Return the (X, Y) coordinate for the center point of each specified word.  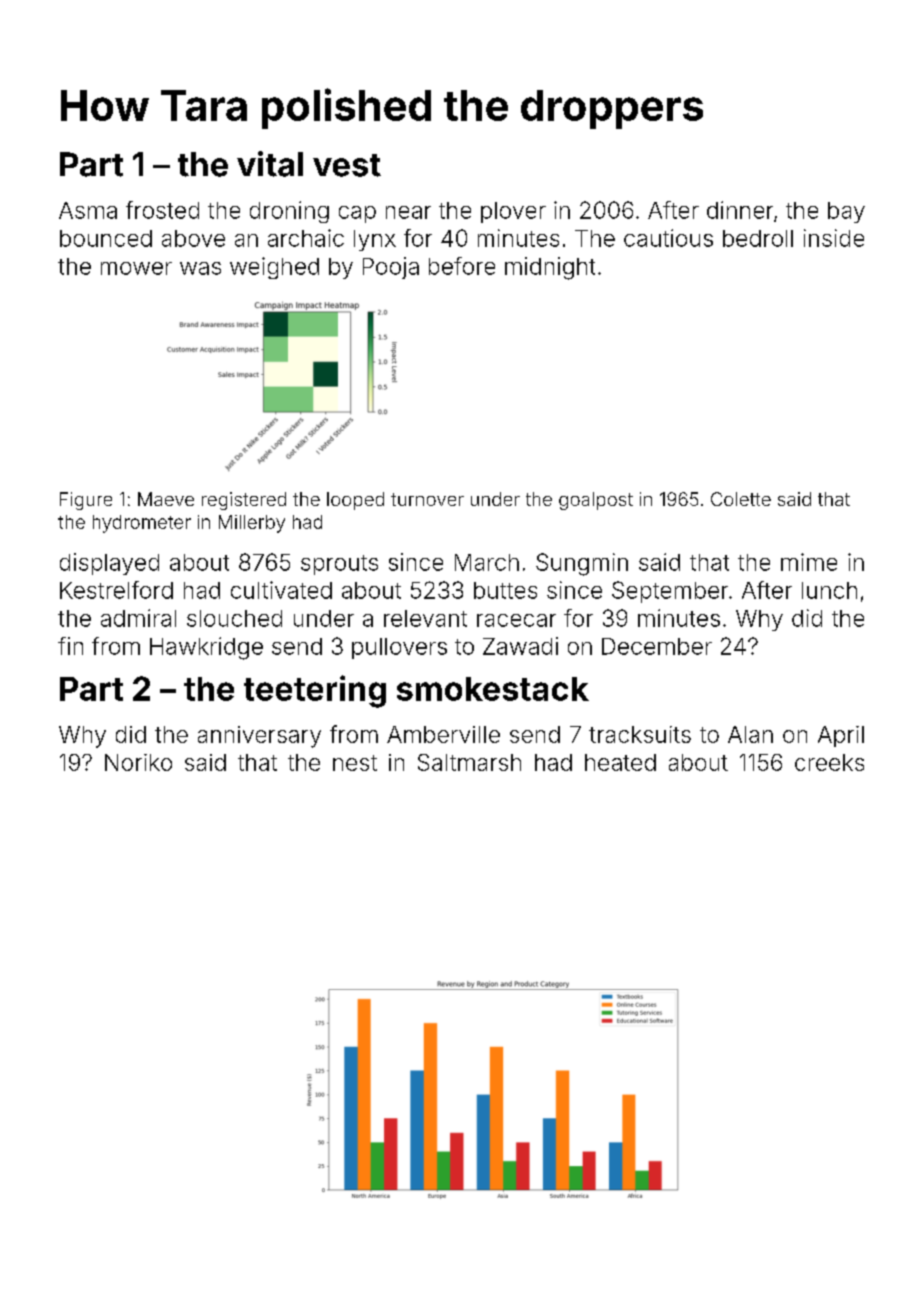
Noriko (138, 762)
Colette (741, 499)
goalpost (596, 501)
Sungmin (582, 564)
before (462, 266)
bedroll (758, 238)
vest (347, 165)
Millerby (252, 524)
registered (244, 501)
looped (355, 501)
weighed (274, 268)
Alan (750, 734)
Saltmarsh (469, 762)
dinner (740, 210)
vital (270, 164)
